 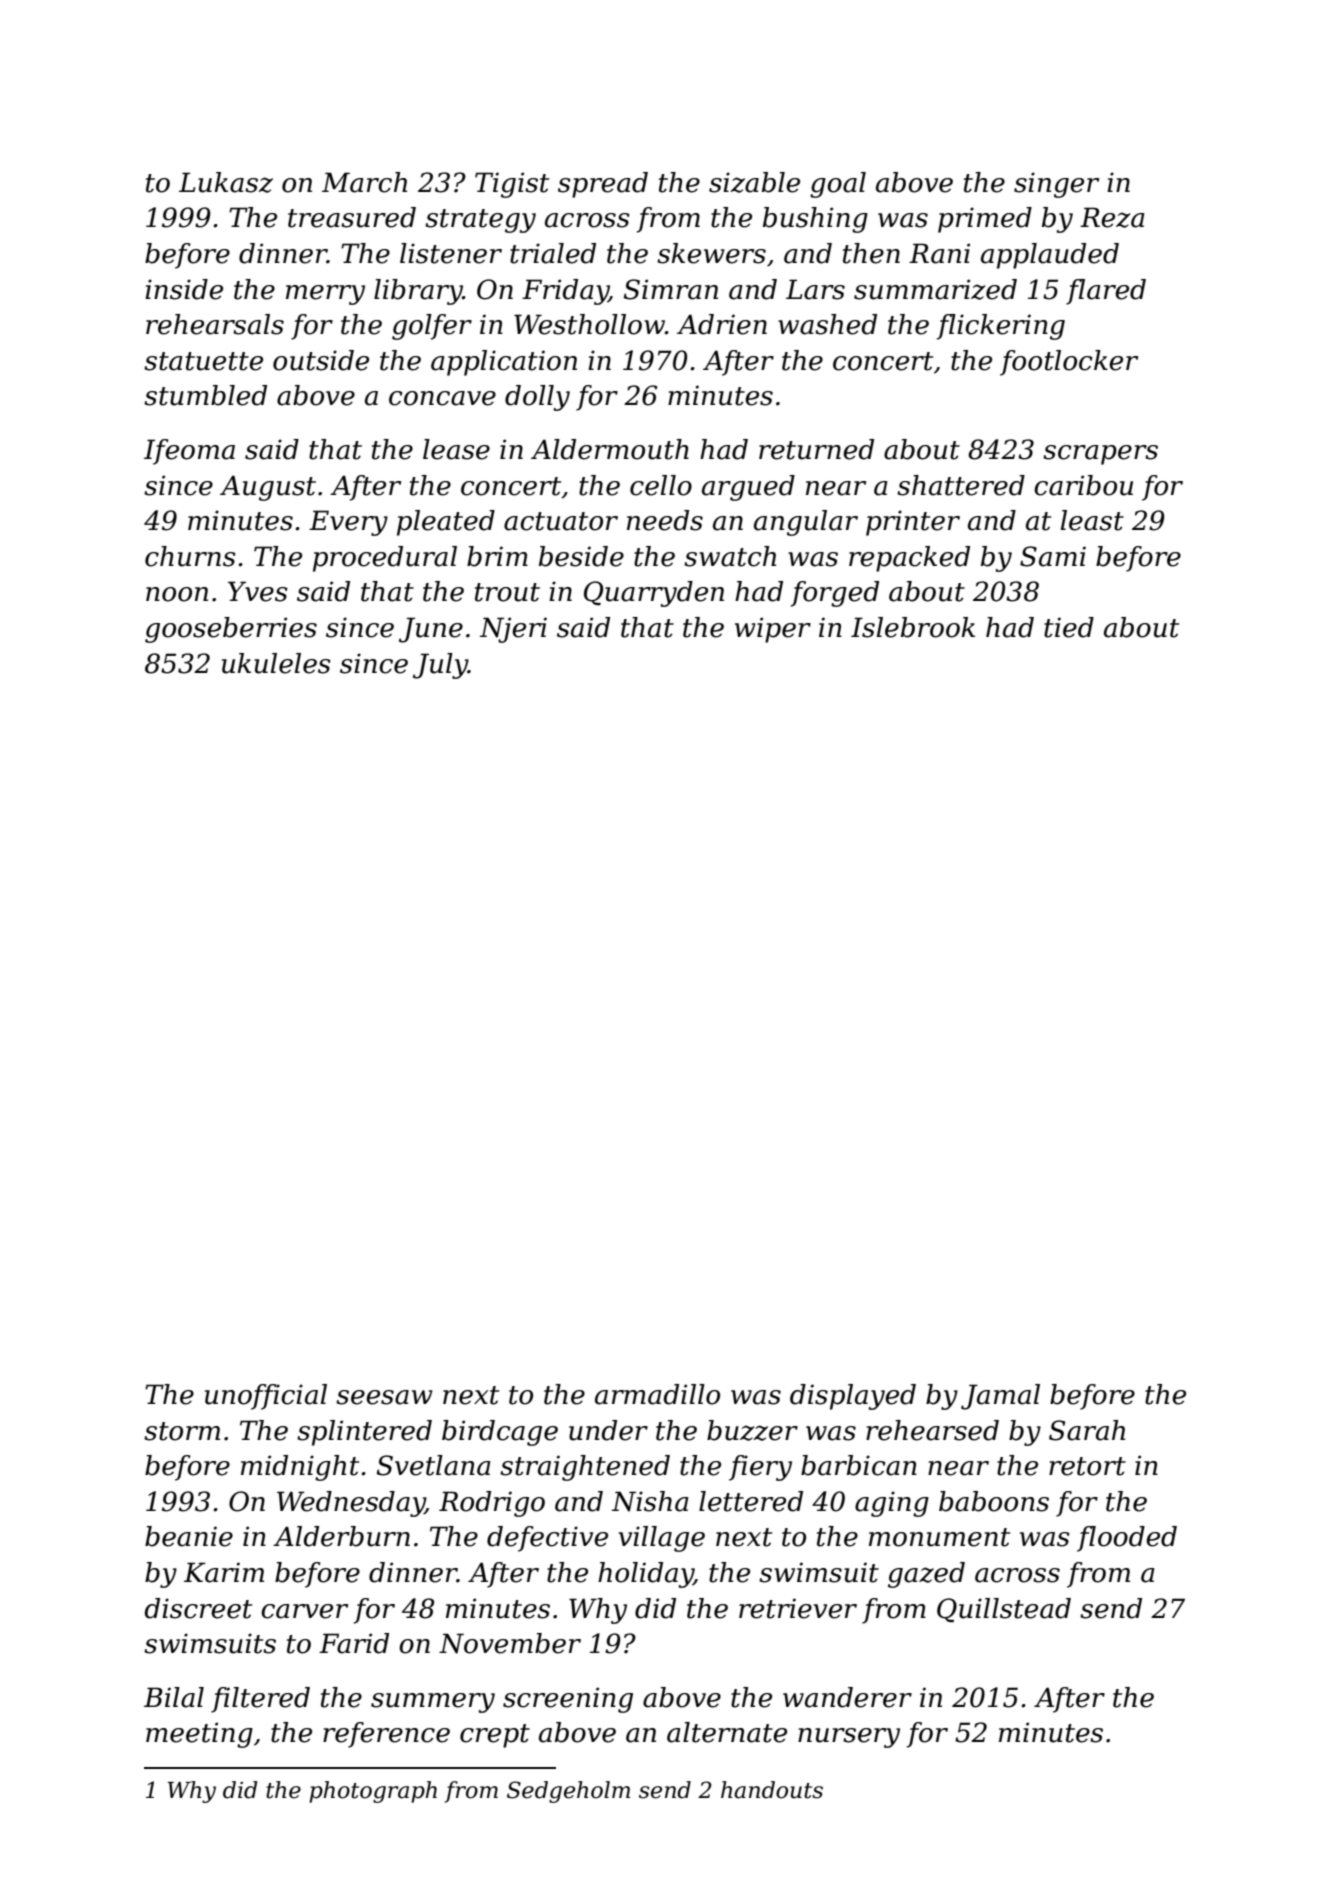 I want to click on goal, so click(x=838, y=185).
